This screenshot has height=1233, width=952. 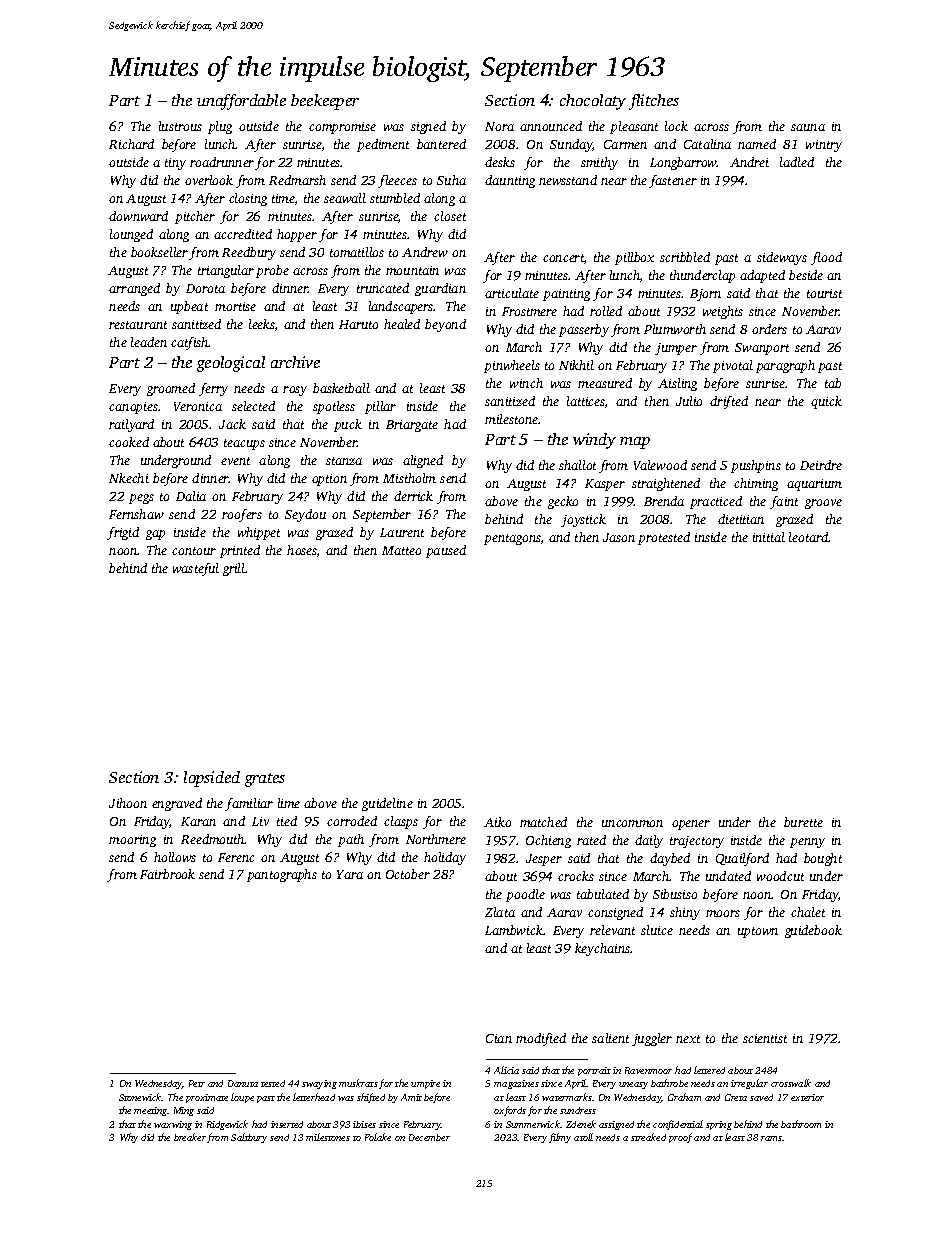 What do you see at coordinates (803, 822) in the screenshot?
I see `burette` at bounding box center [803, 822].
